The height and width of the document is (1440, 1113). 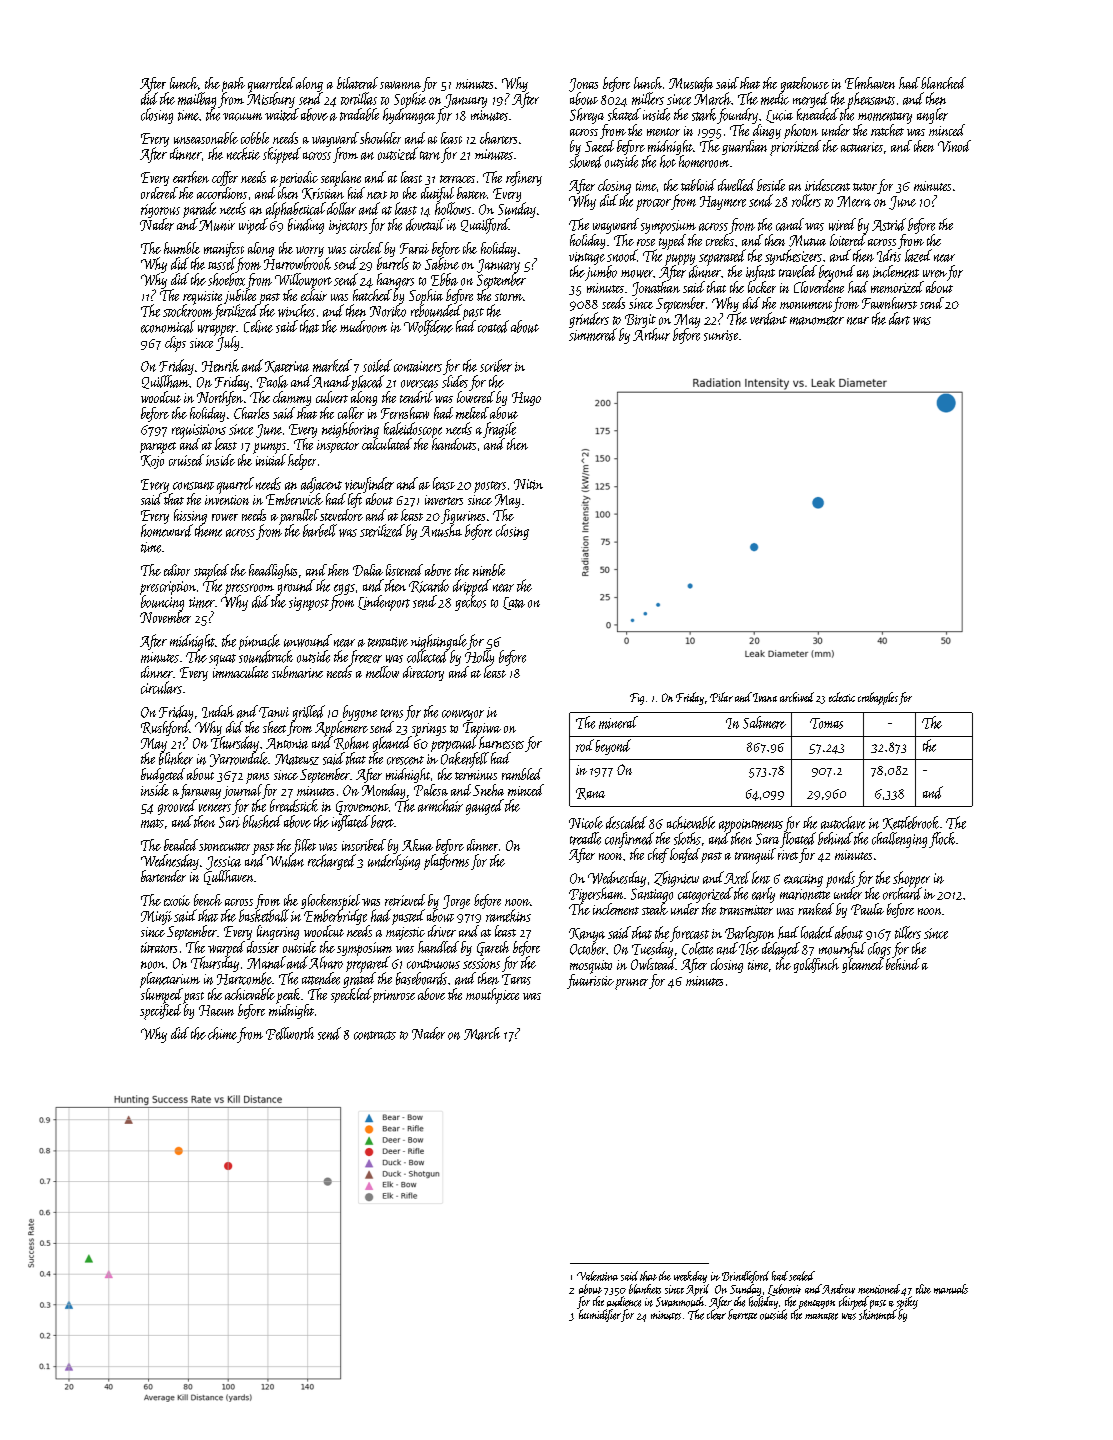 I want to click on squat, so click(x=222, y=660).
